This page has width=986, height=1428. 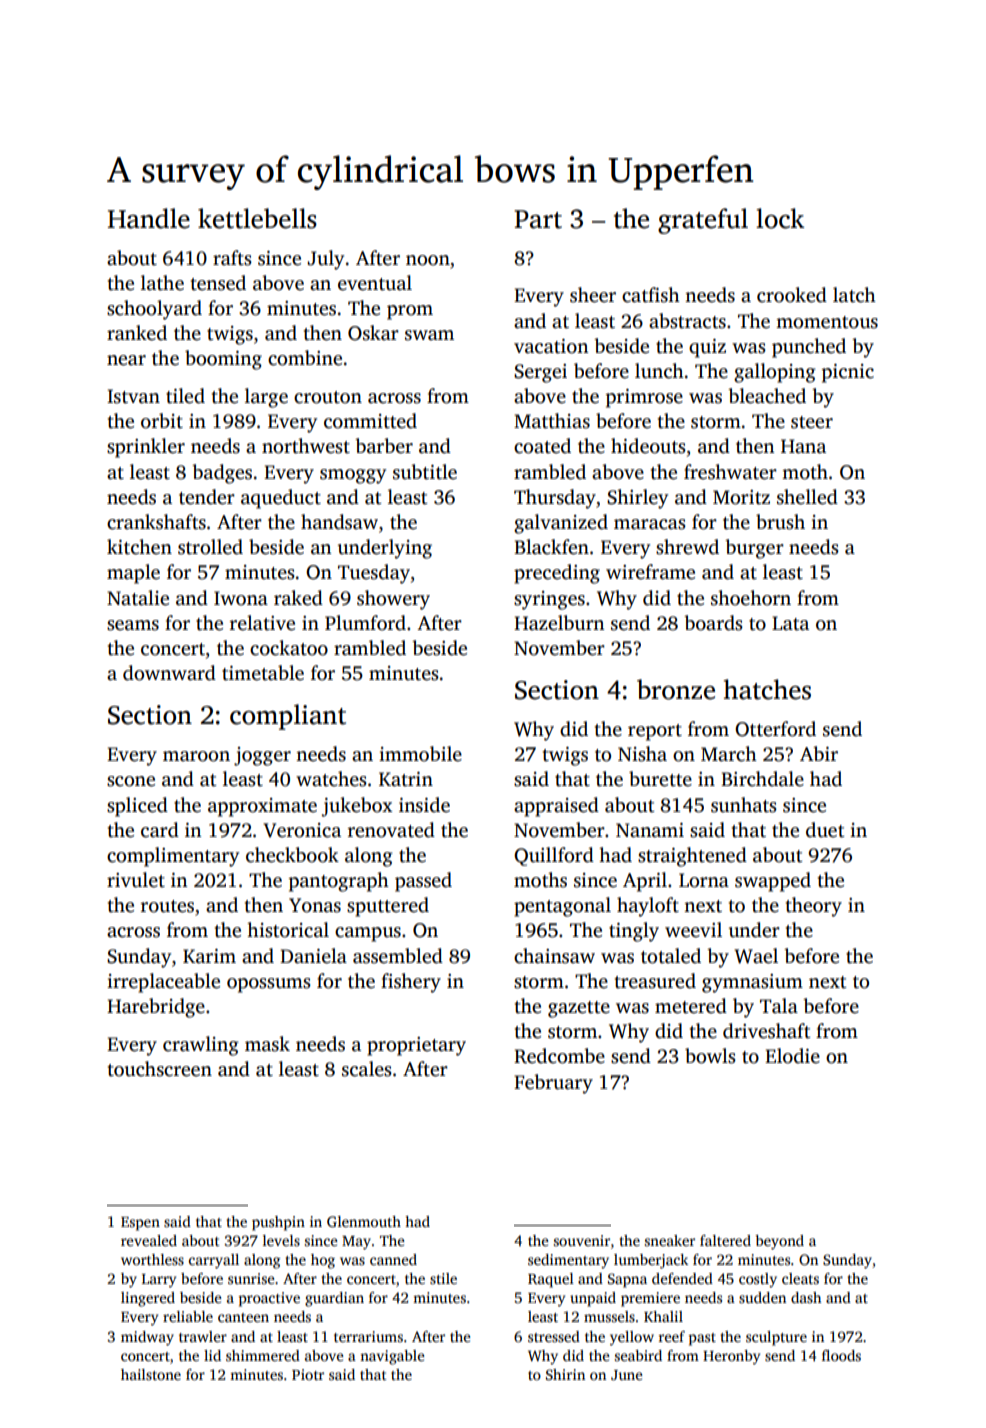 What do you see at coordinates (779, 1005) in the page?
I see `Tala` at bounding box center [779, 1005].
